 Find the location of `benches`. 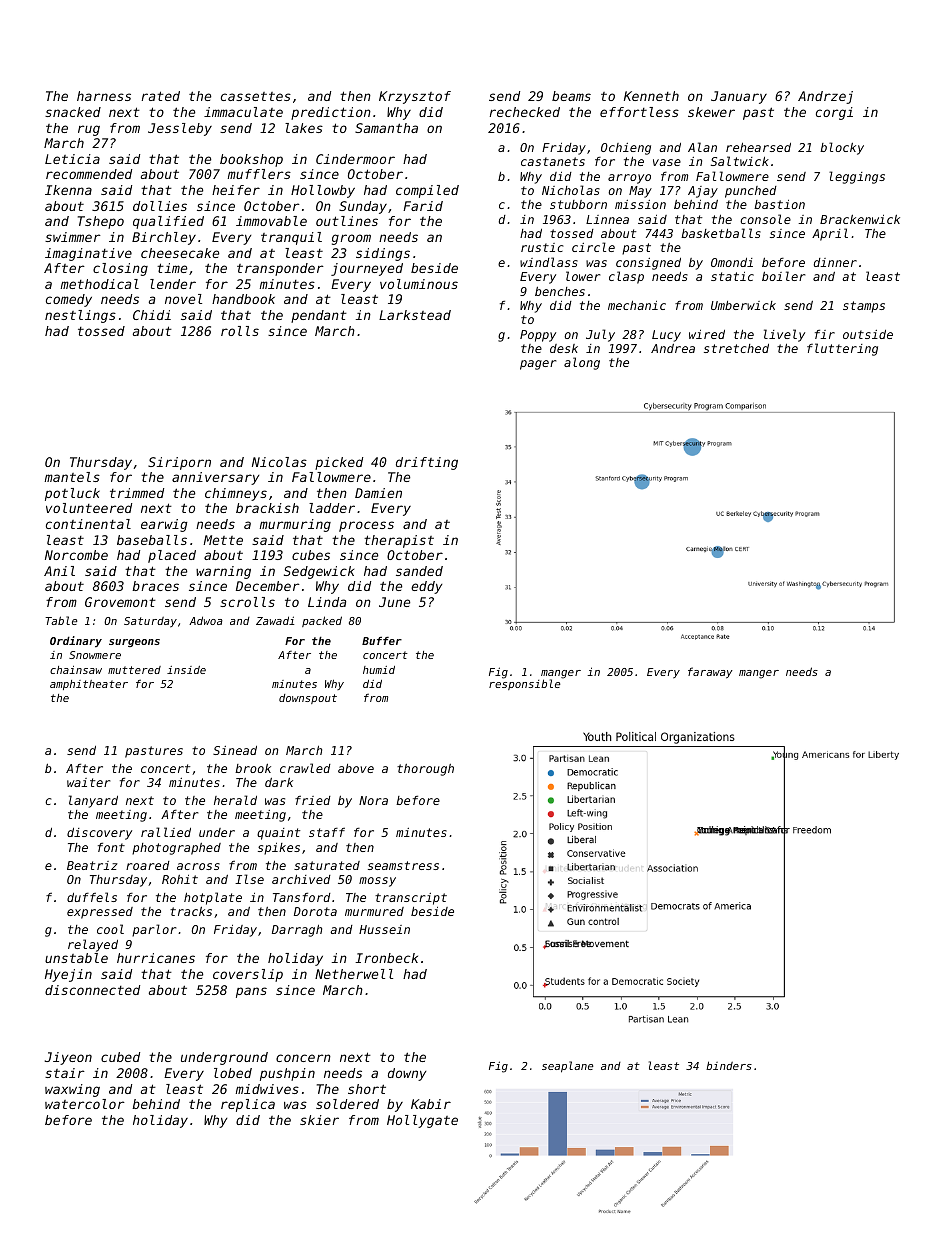

benches is located at coordinates (560, 291).
